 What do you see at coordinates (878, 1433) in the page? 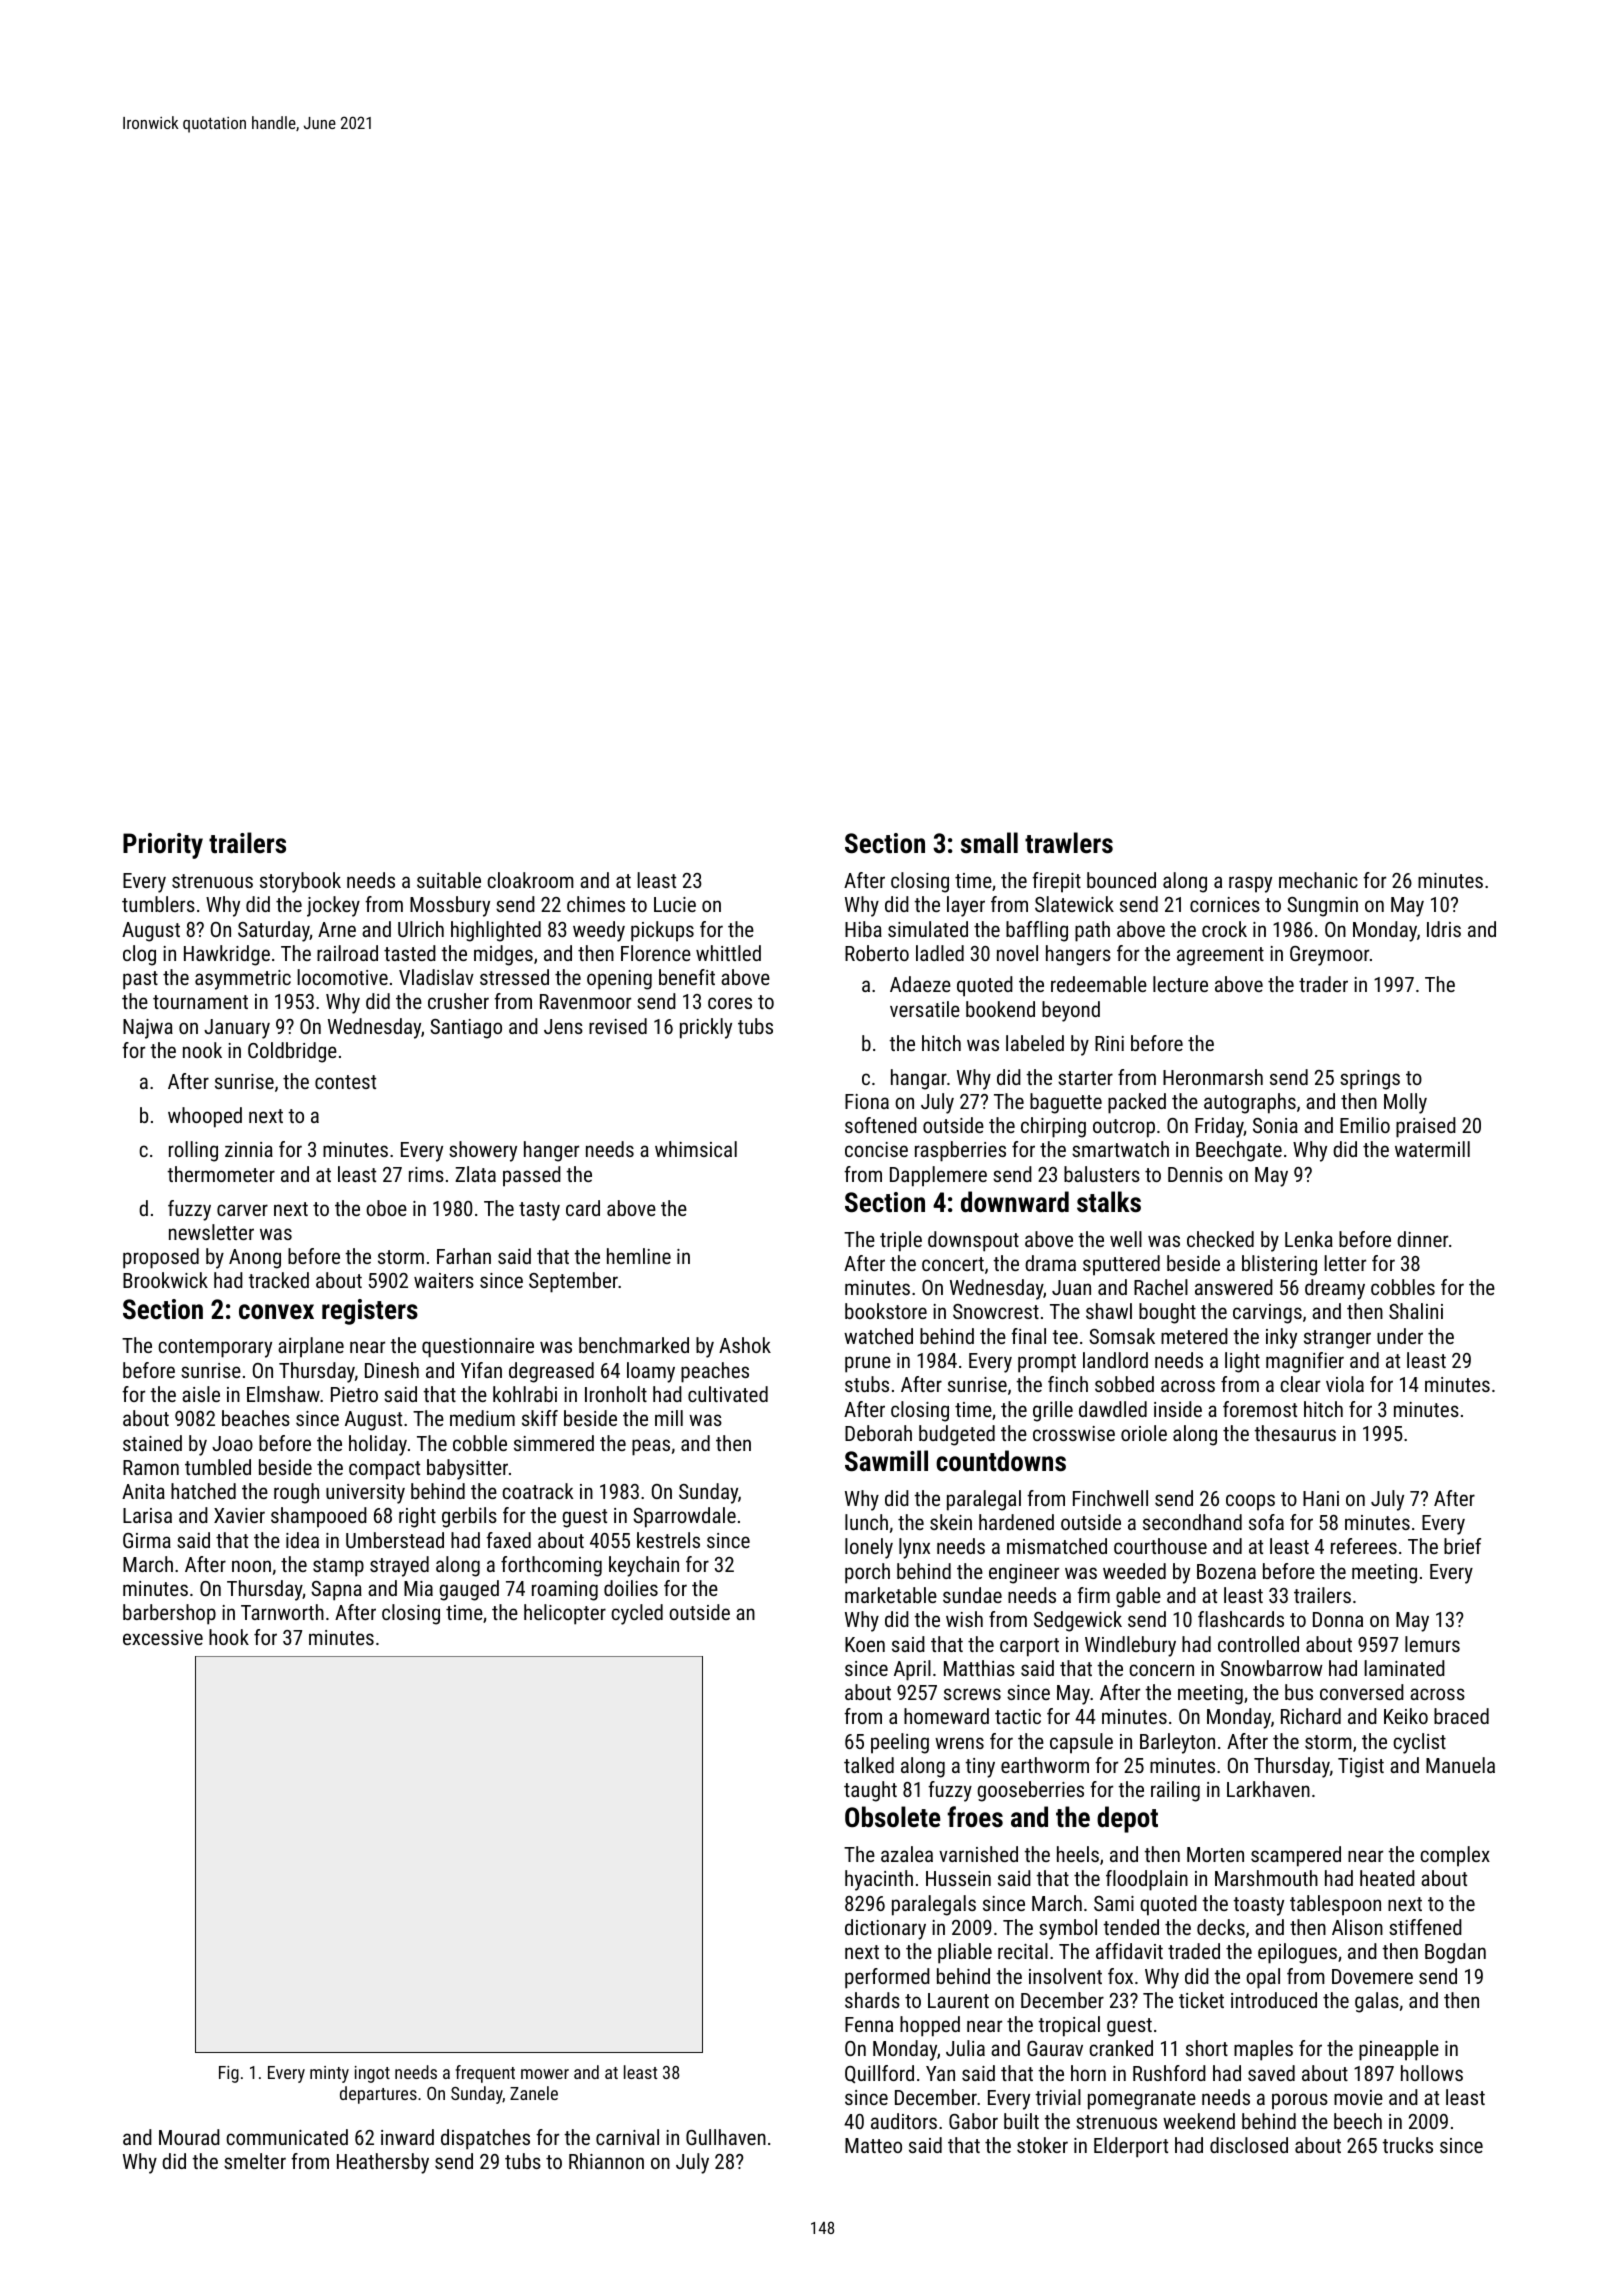
I see `Deborah` at bounding box center [878, 1433].
